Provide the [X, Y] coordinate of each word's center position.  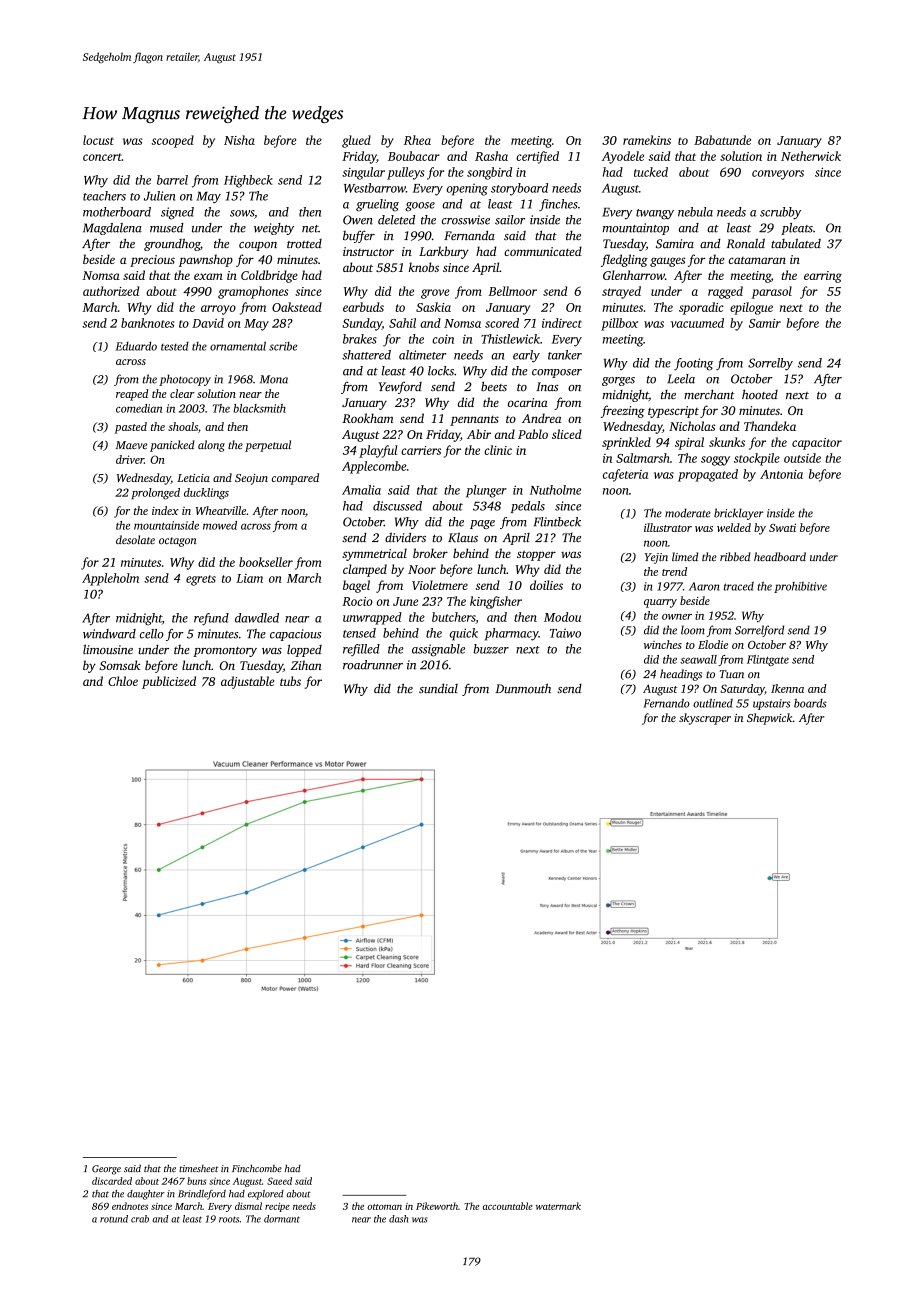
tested [175, 346]
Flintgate [768, 660]
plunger [486, 491]
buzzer [491, 649]
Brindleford [202, 1195]
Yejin [656, 558]
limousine [108, 649]
